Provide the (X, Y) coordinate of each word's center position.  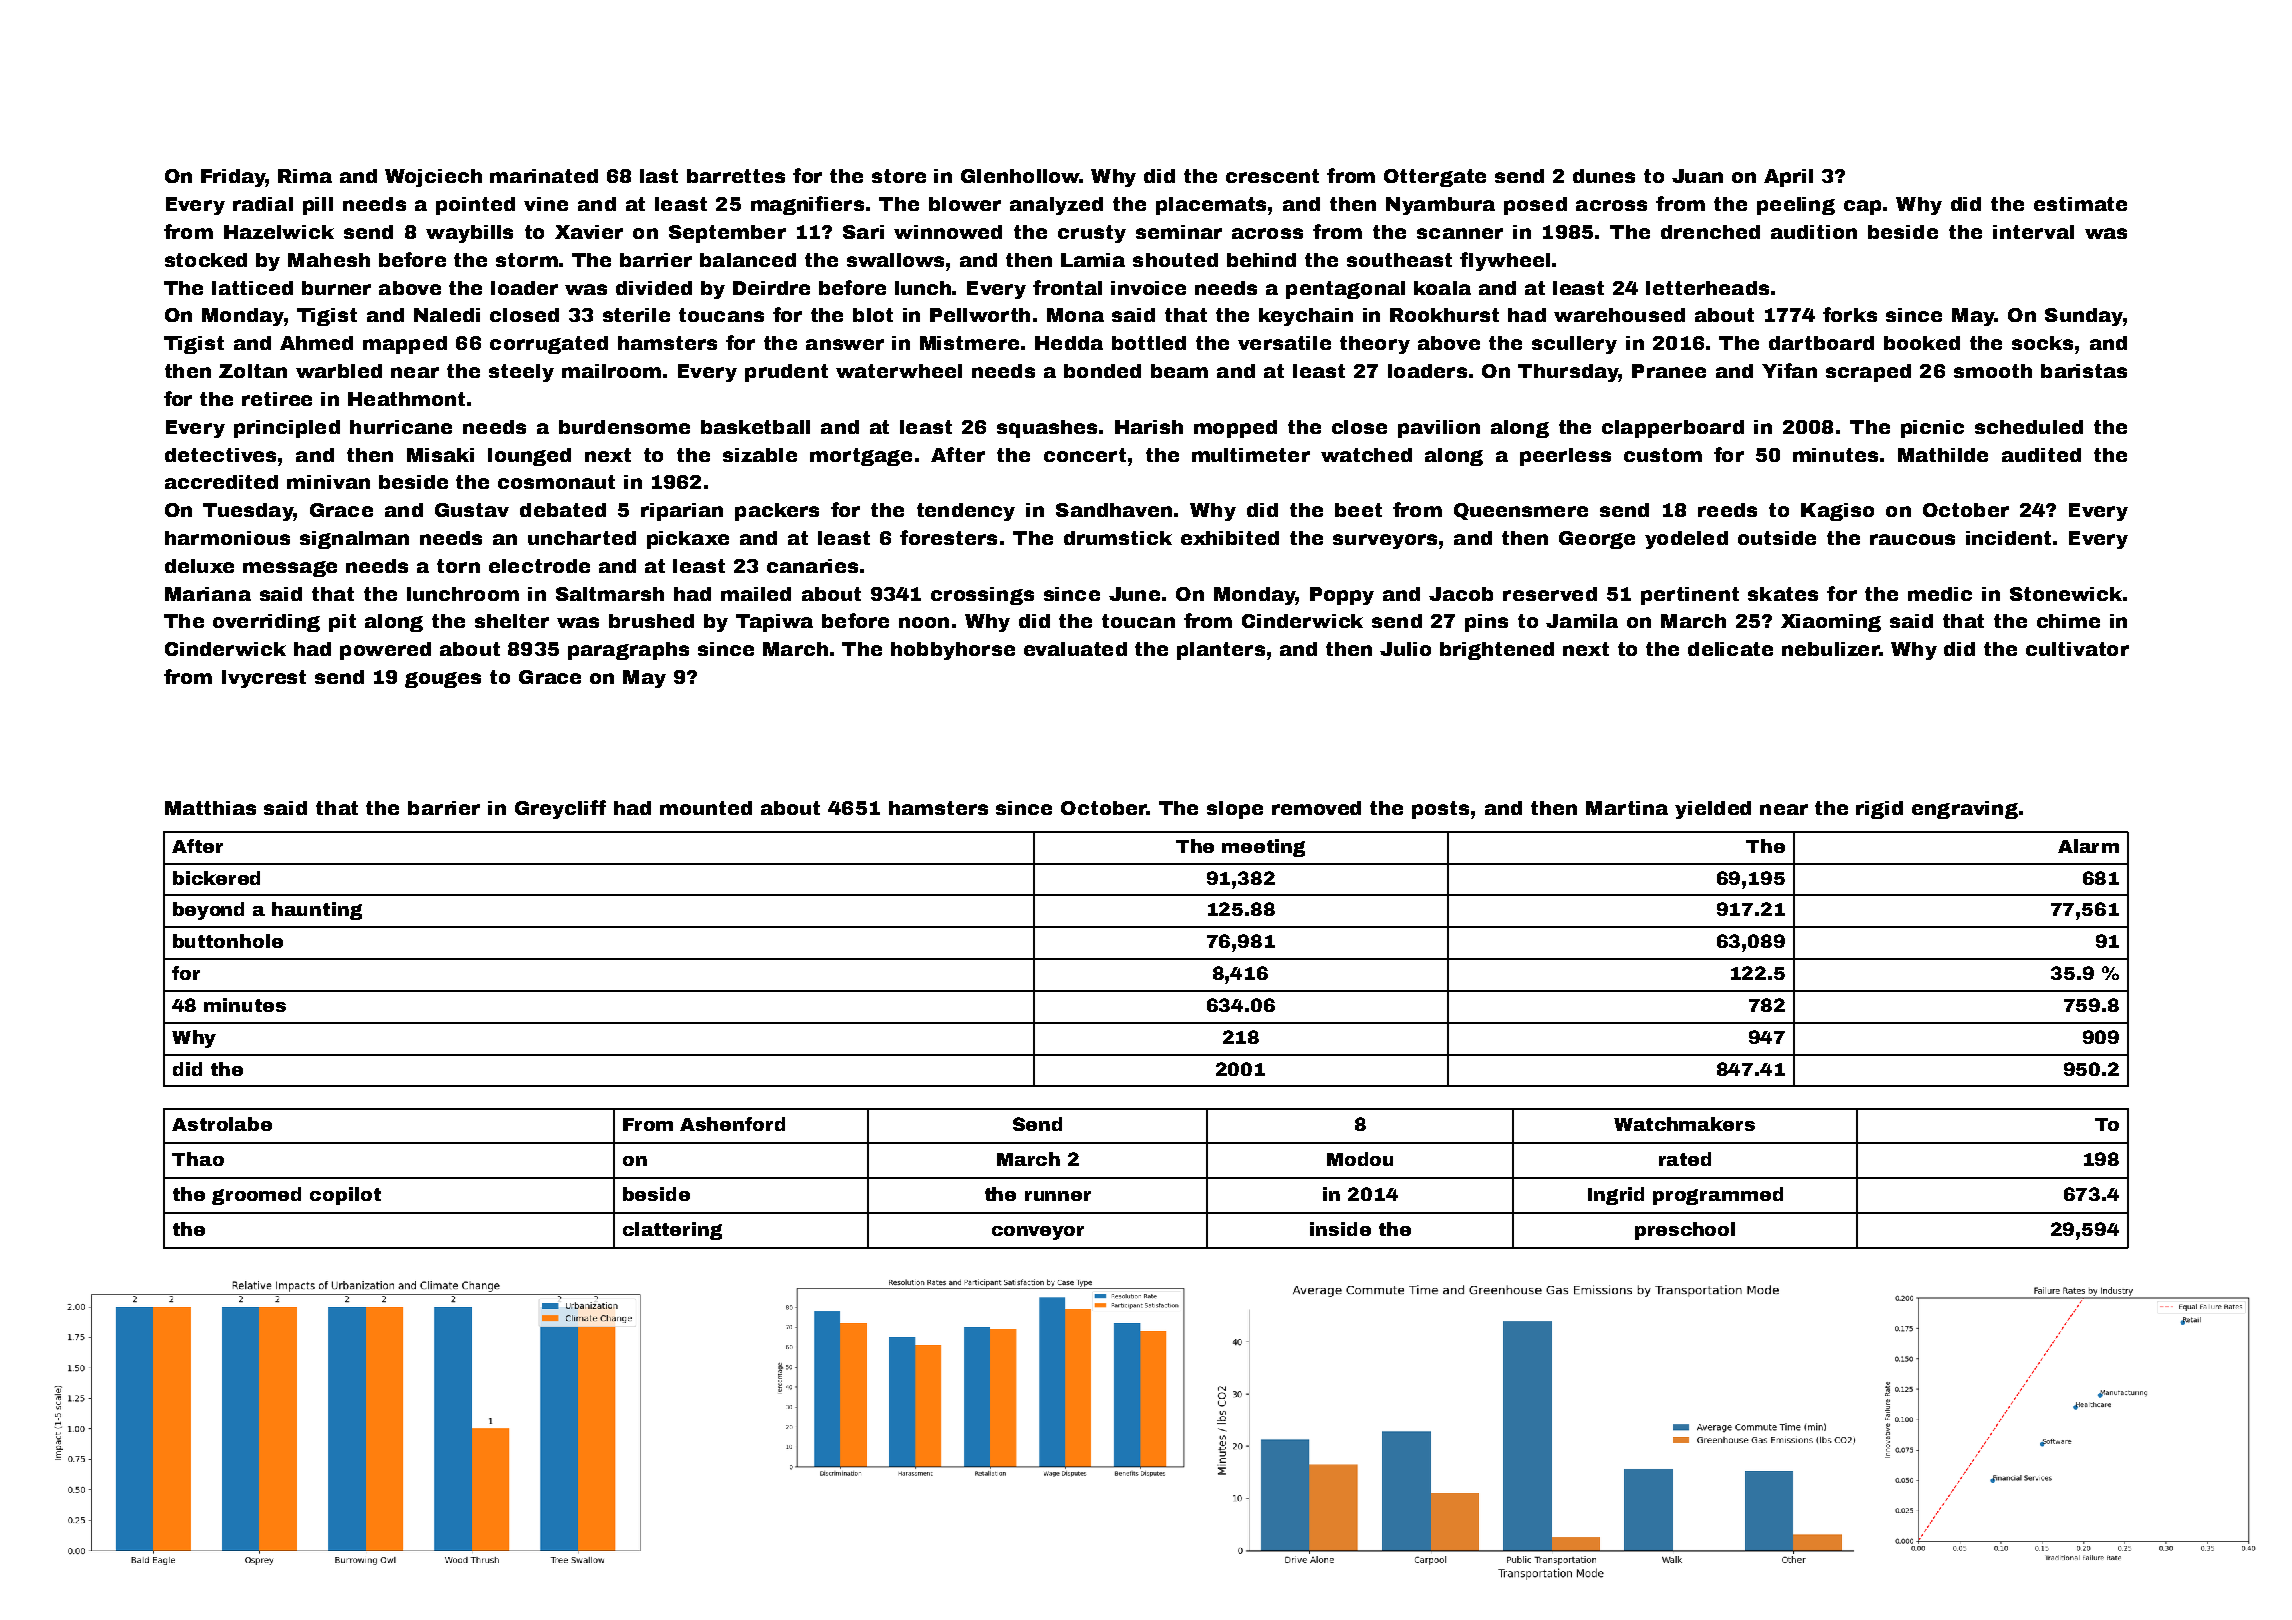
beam (1179, 371)
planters (1221, 651)
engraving (1965, 810)
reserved (1550, 594)
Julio (1405, 649)
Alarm (2088, 846)
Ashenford (732, 1124)
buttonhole (228, 941)
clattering (672, 1231)
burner (336, 288)
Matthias (210, 808)
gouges (443, 680)
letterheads (1707, 288)
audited (2041, 455)
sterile (636, 315)
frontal (1067, 287)
